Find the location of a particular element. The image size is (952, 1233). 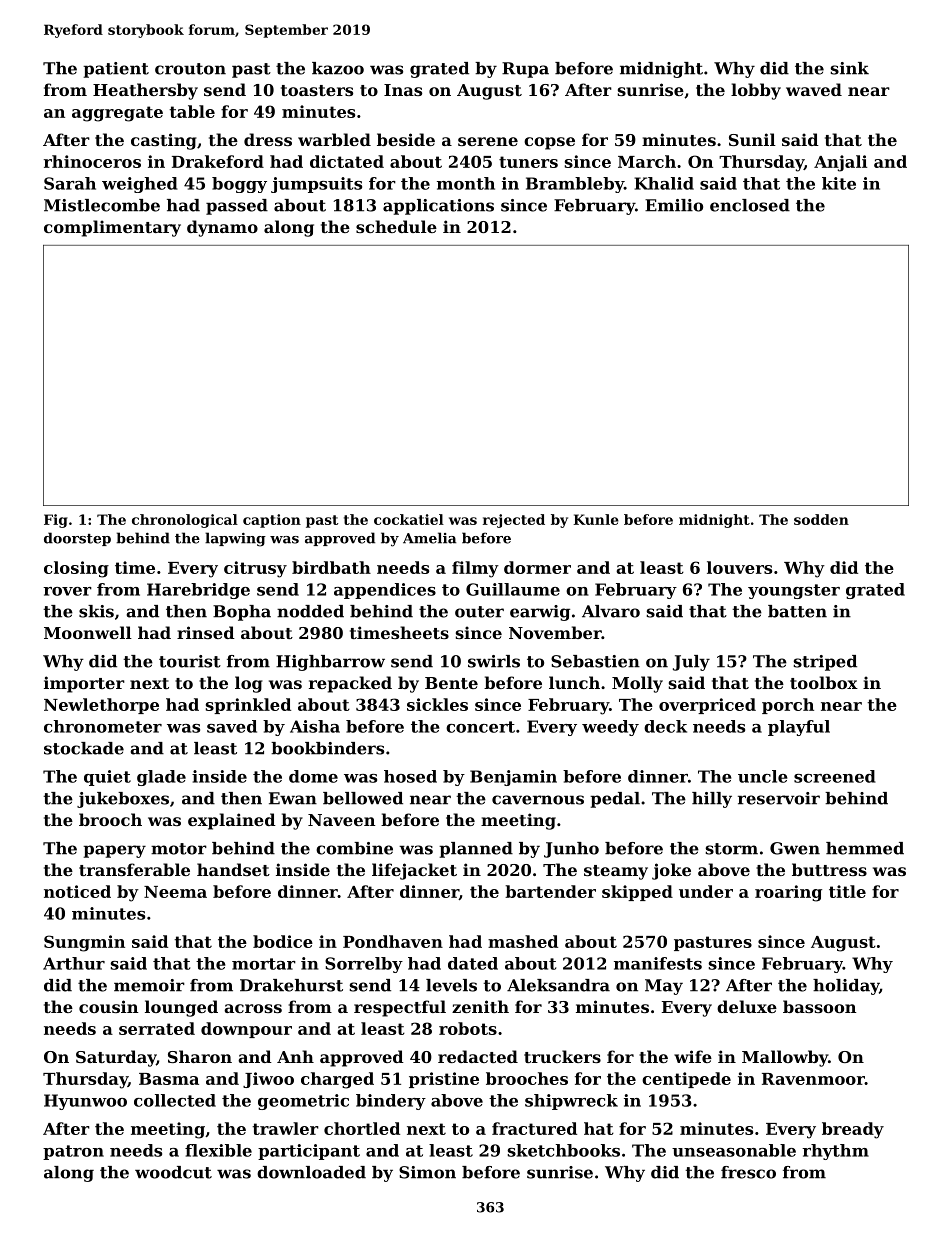

quiet is located at coordinates (107, 778).
